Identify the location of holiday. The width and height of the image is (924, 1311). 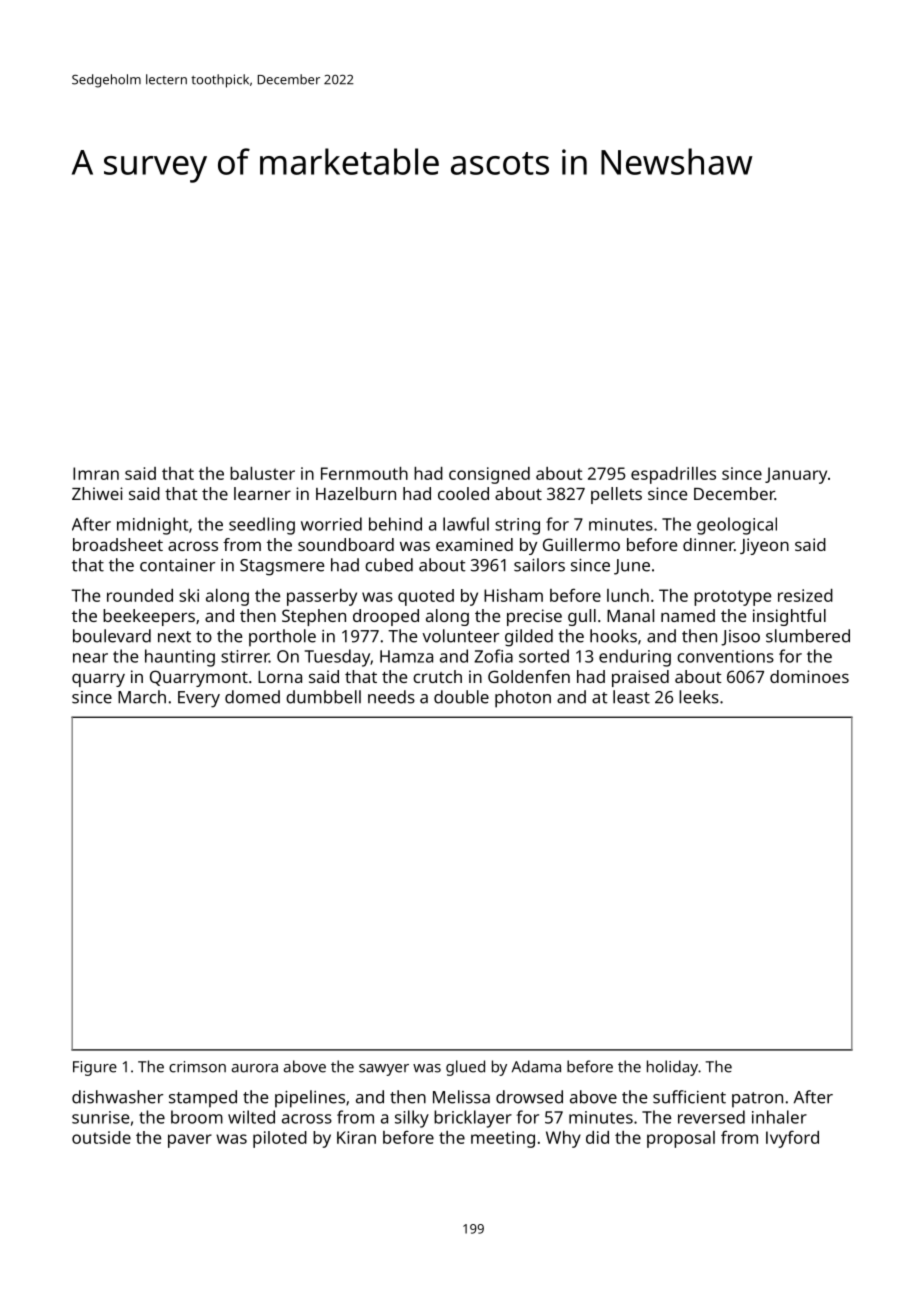
(672, 1068).
